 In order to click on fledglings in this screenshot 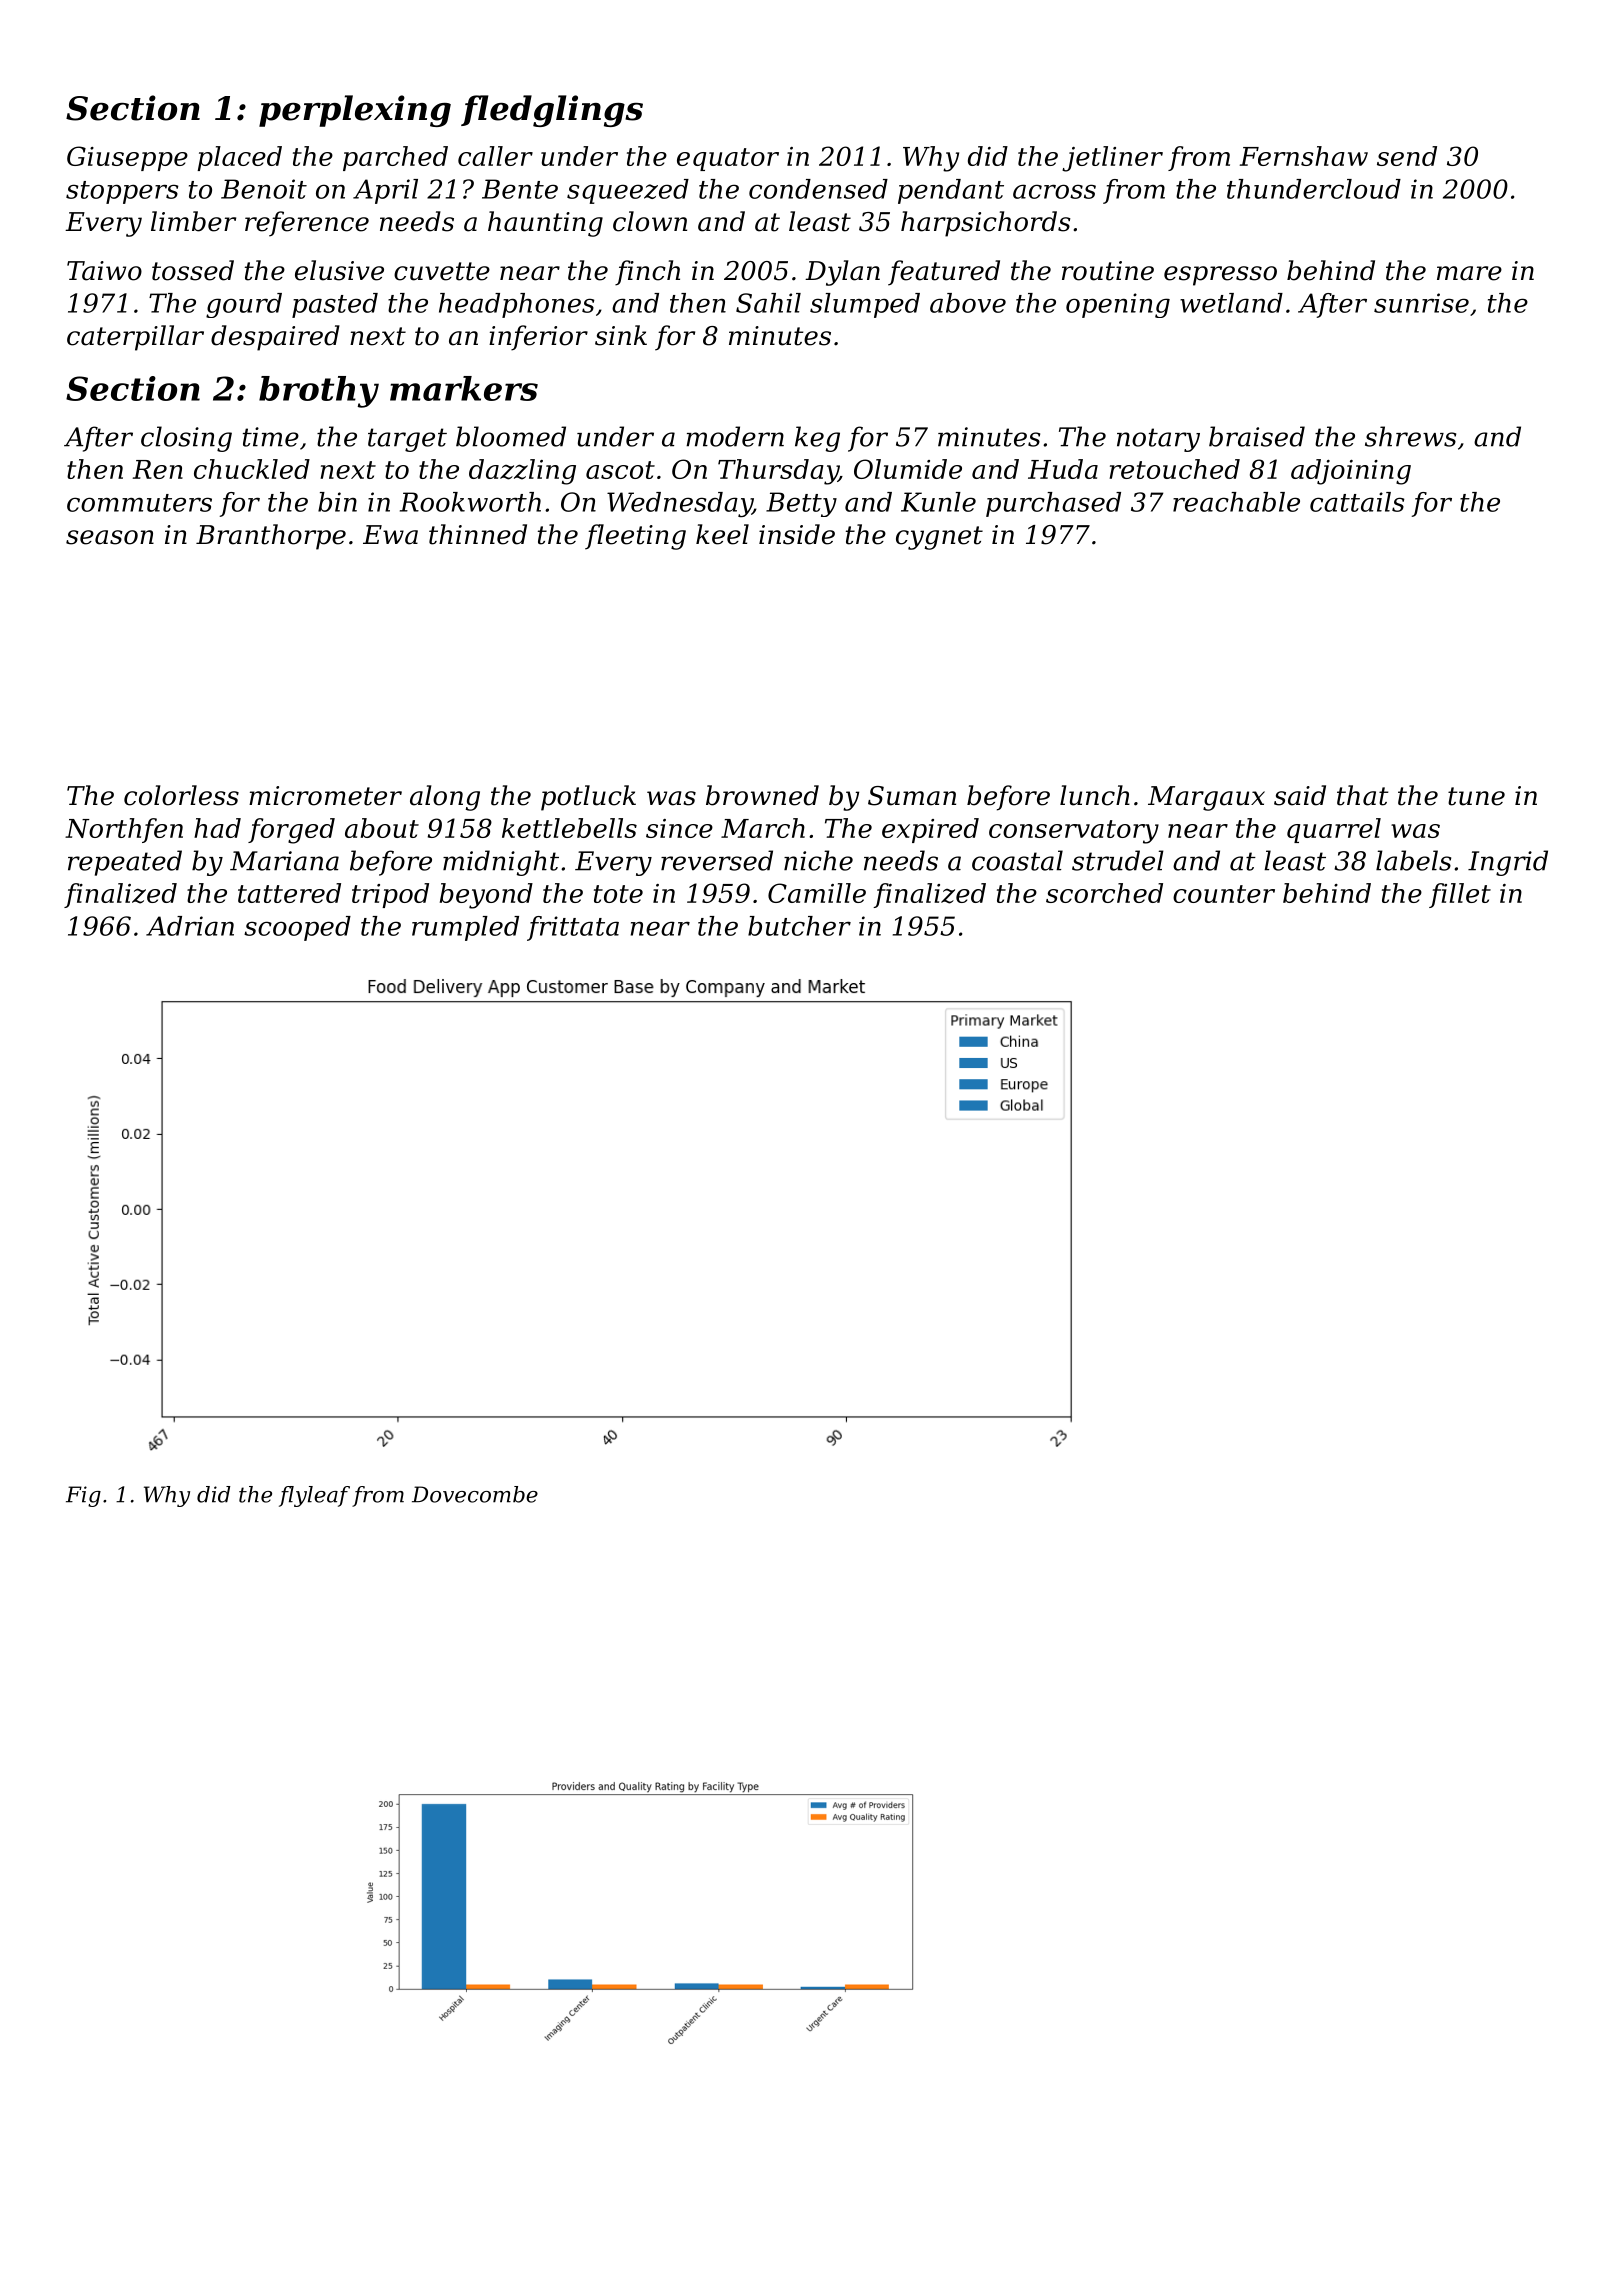, I will do `click(552, 111)`.
